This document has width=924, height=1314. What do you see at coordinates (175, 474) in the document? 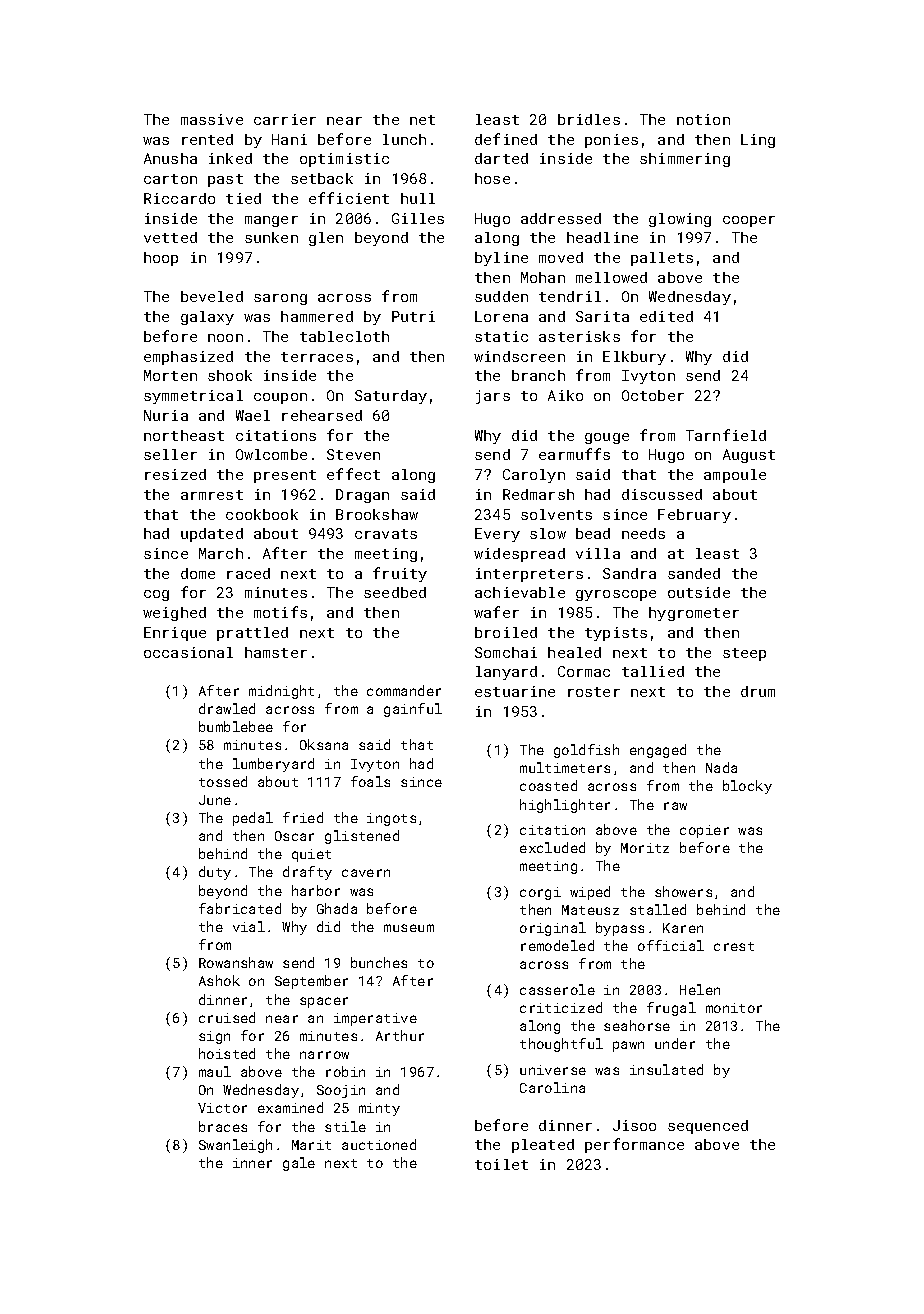
I see `resized` at bounding box center [175, 474].
